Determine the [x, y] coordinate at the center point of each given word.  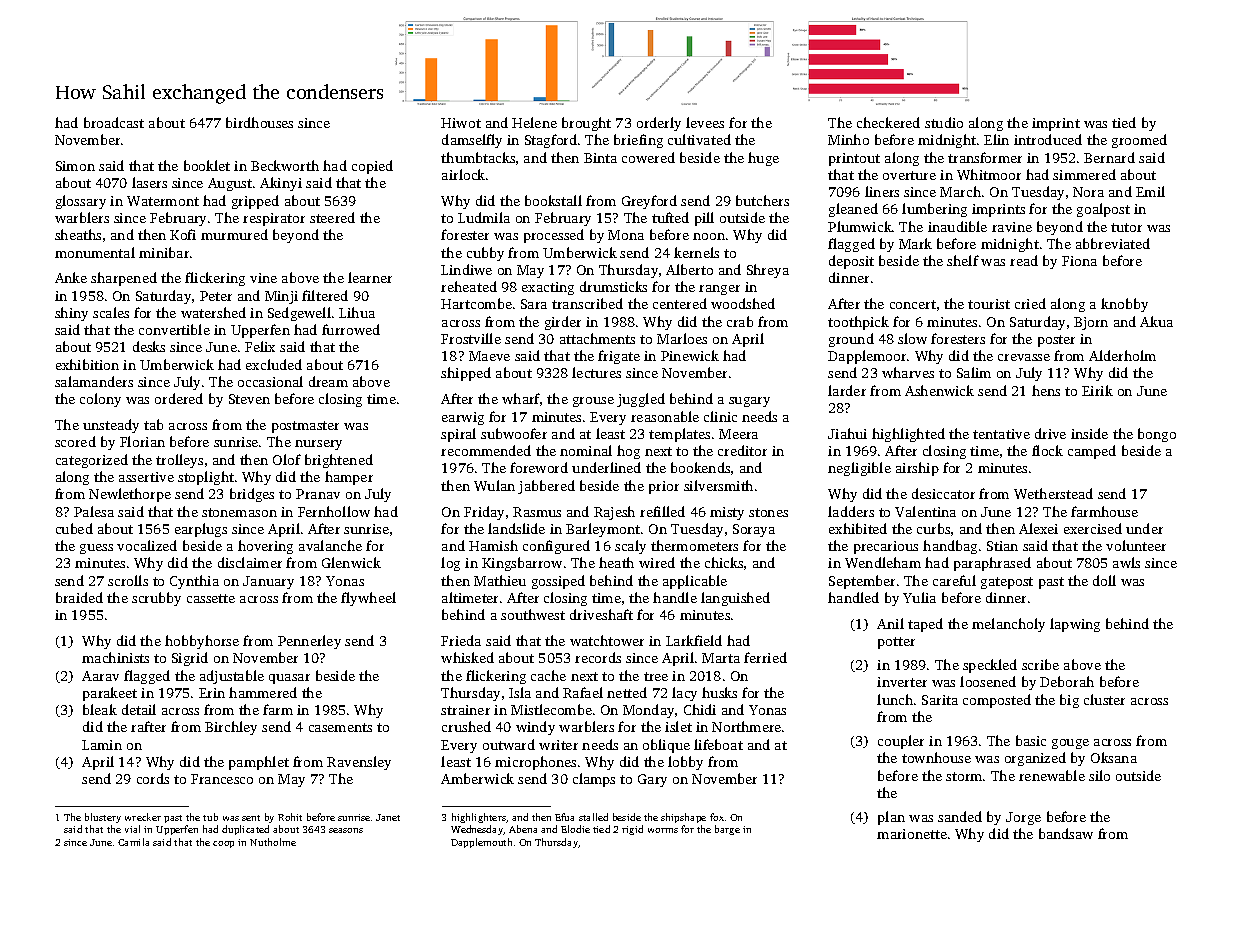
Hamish [493, 545]
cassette [211, 598]
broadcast [114, 122]
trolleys [179, 461]
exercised [1093, 528]
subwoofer [514, 433]
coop [223, 844]
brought [586, 124]
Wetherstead [1053, 493]
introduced [1048, 139]
